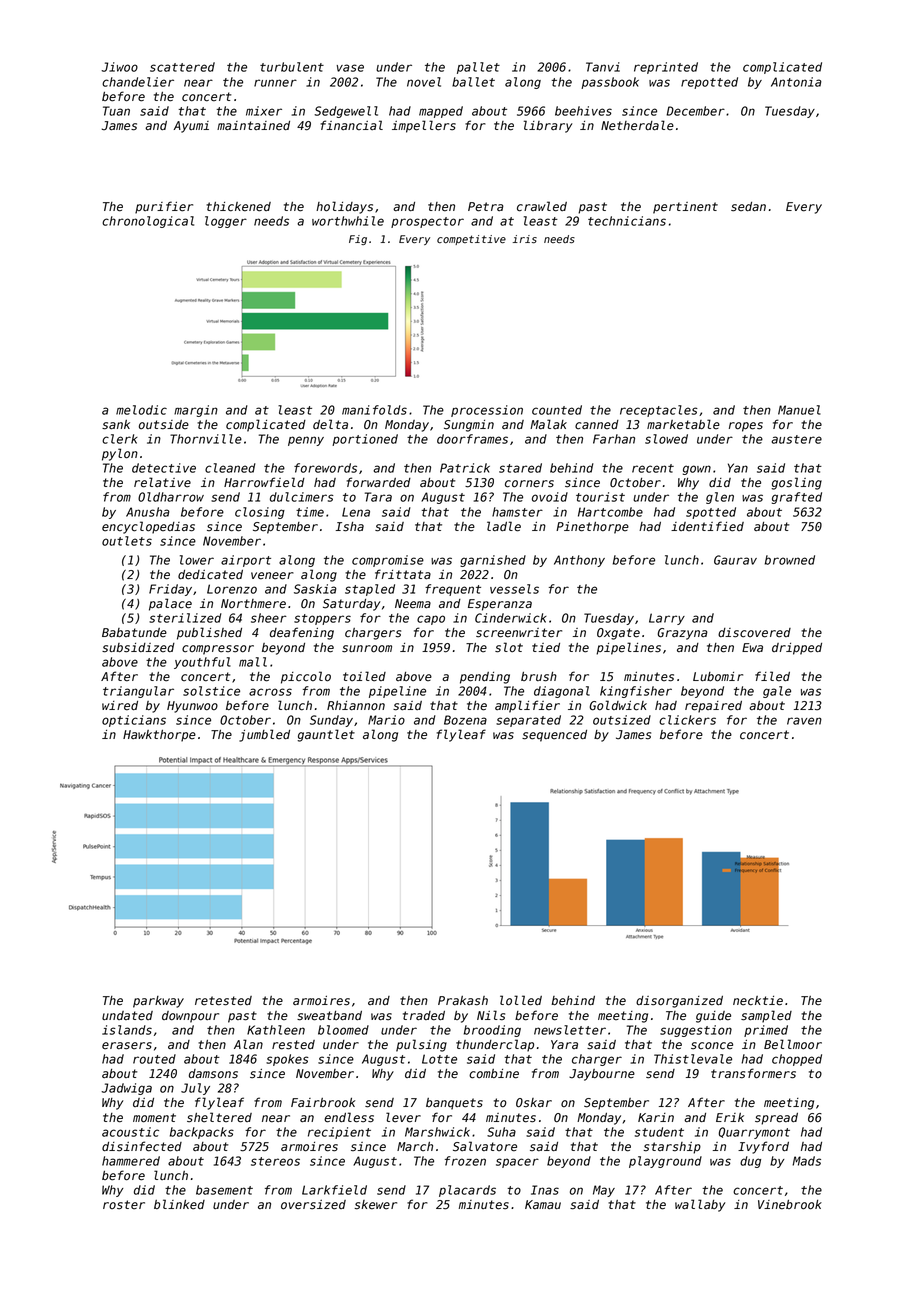  Describe the element at coordinates (636, 692) in the screenshot. I see `kingfisher` at that location.
